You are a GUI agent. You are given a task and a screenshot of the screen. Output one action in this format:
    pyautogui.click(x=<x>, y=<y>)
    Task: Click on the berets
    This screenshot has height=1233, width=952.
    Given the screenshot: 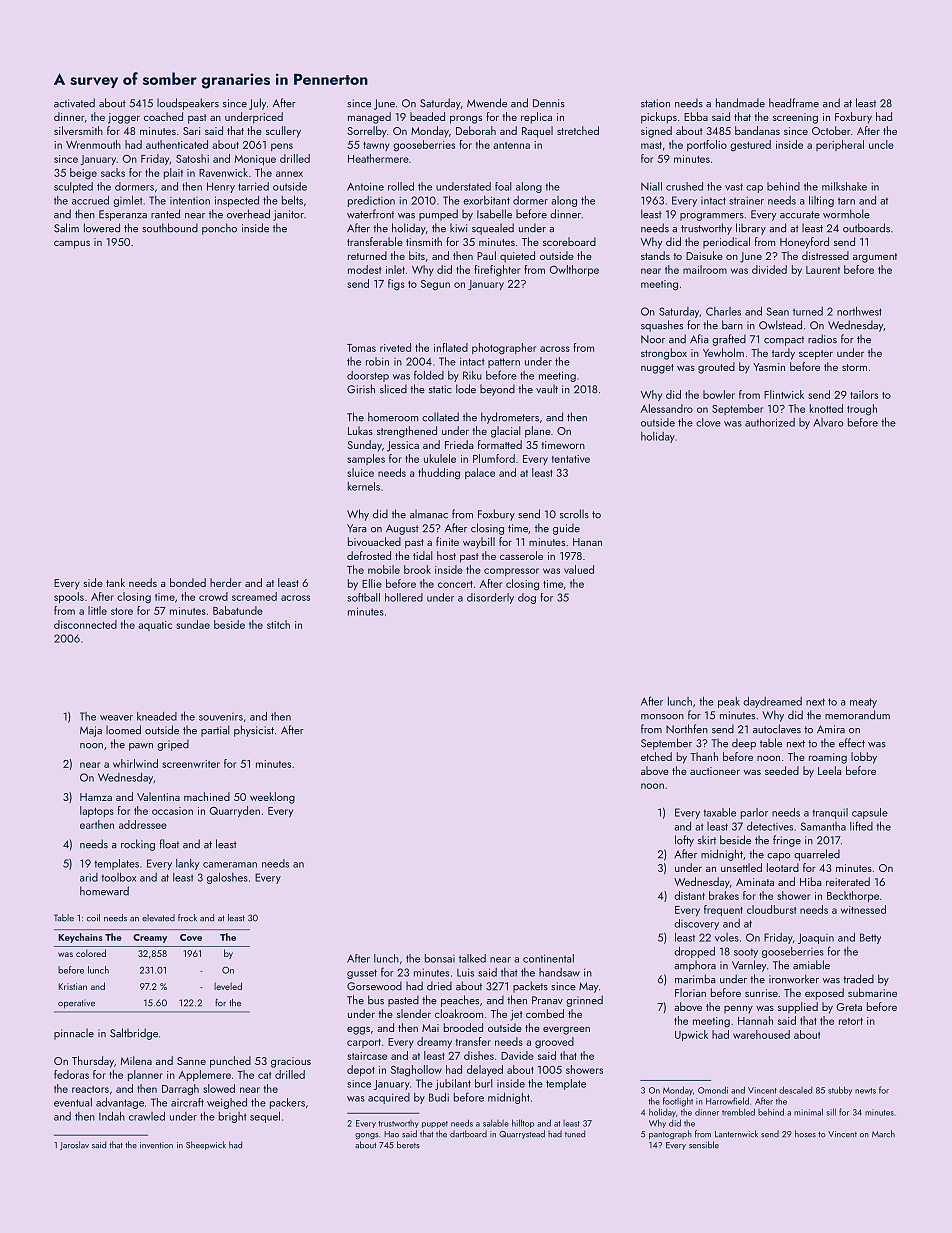 What is the action you would take?
    pyautogui.click(x=408, y=1145)
